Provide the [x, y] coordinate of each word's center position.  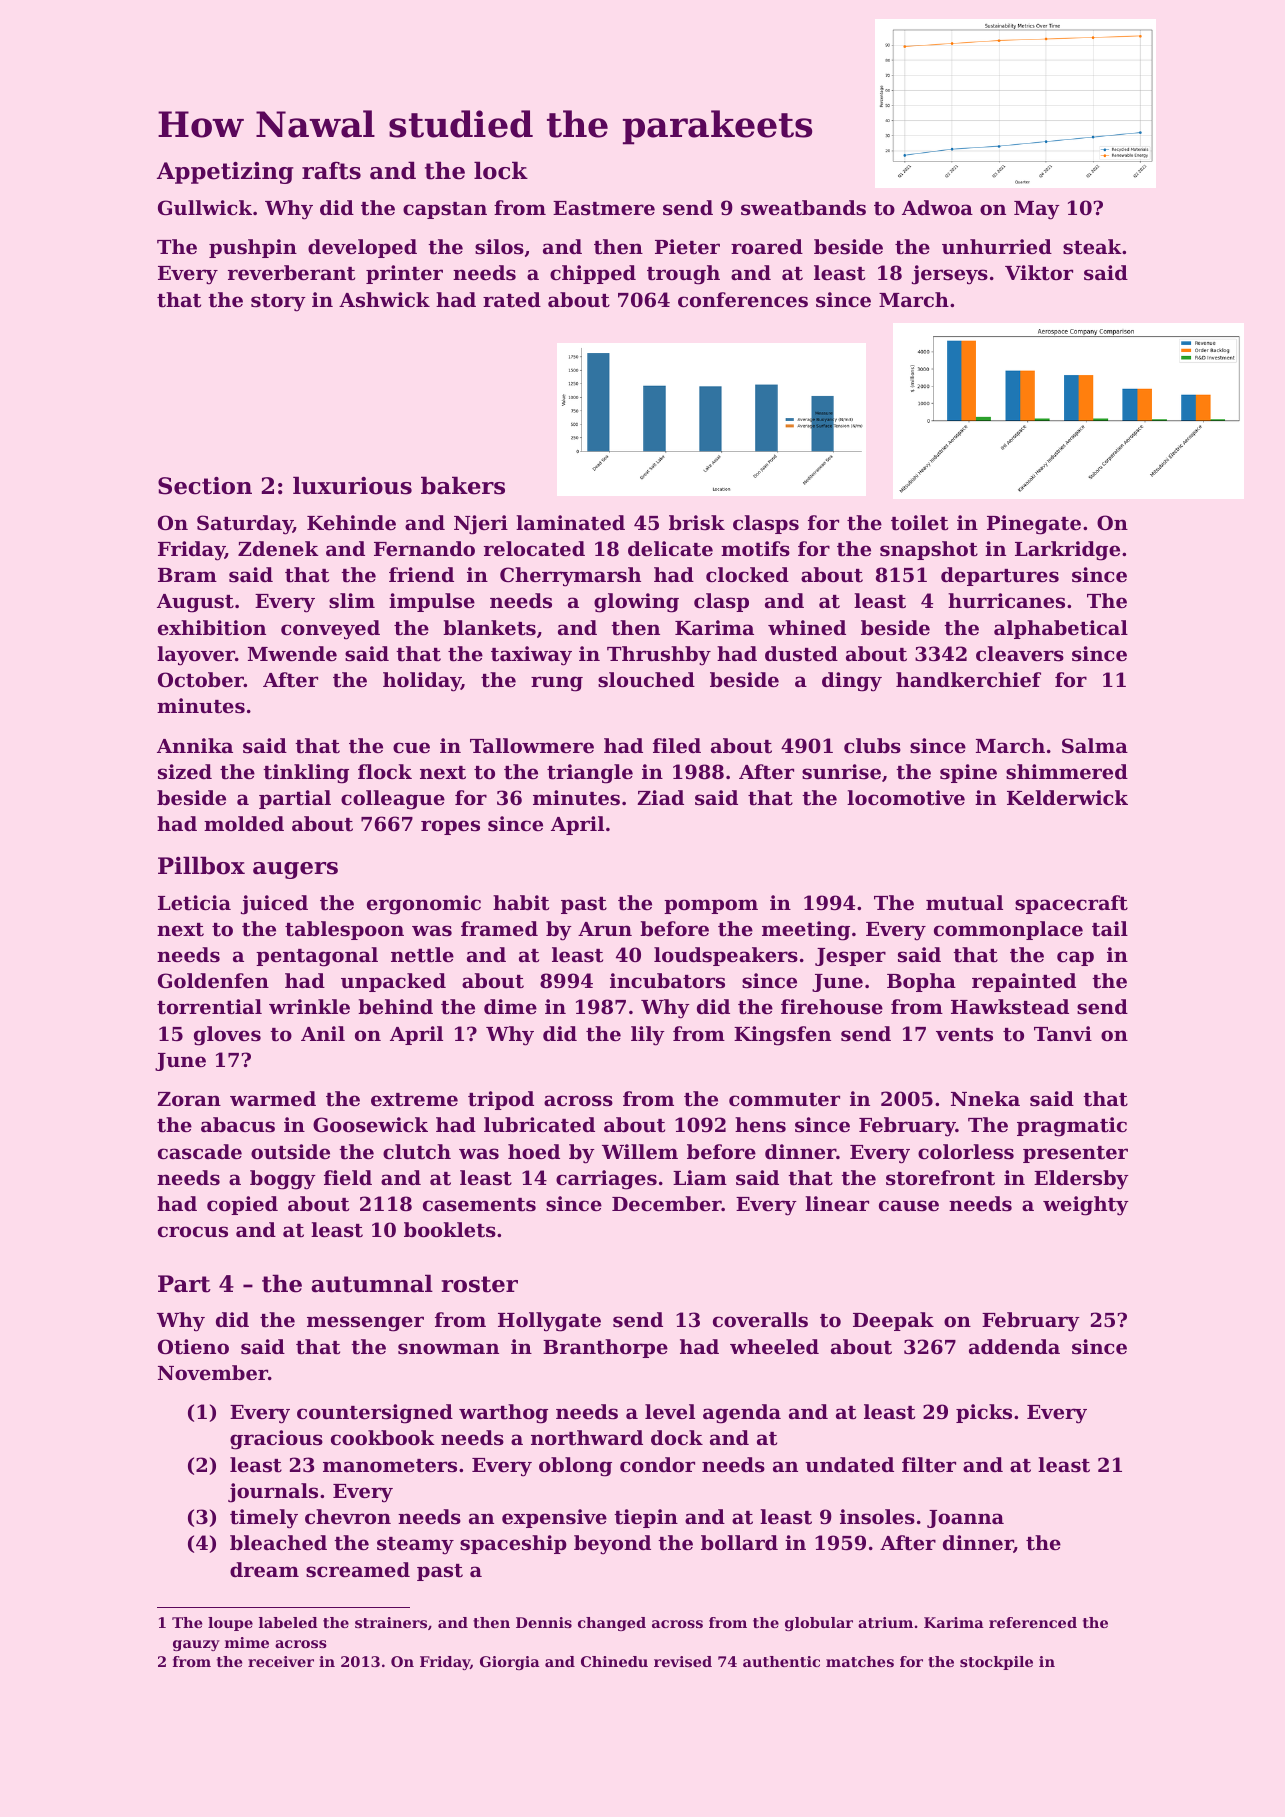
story [278, 303]
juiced [274, 905]
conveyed [330, 630]
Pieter [687, 247]
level [670, 1411]
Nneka [985, 1098]
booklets [450, 1230]
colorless [966, 1152]
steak [1092, 247]
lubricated [539, 1124]
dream [264, 1569]
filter [929, 1464]
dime [510, 1006]
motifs [755, 549]
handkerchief [968, 679]
